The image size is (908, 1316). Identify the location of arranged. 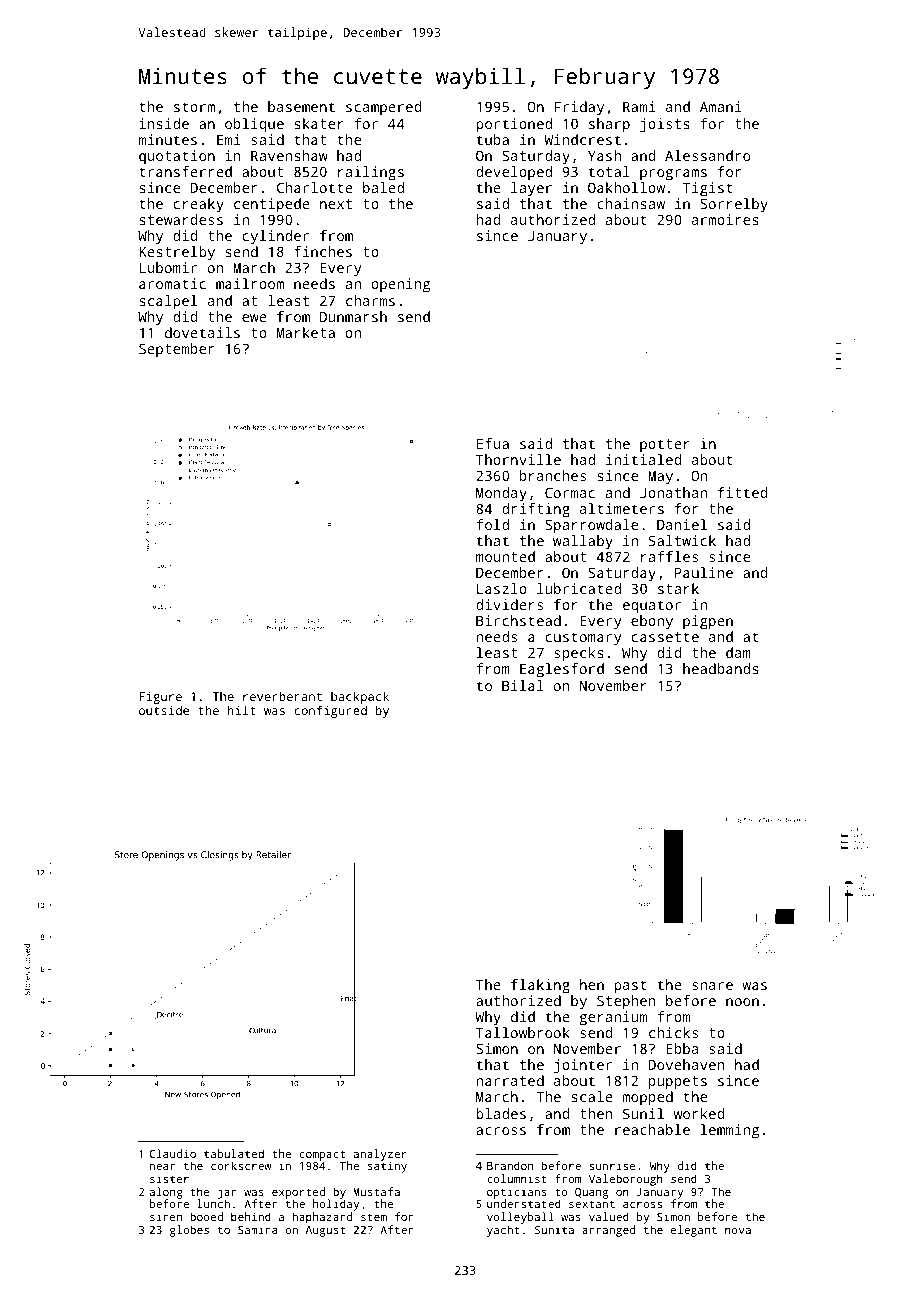
(608, 1231).
